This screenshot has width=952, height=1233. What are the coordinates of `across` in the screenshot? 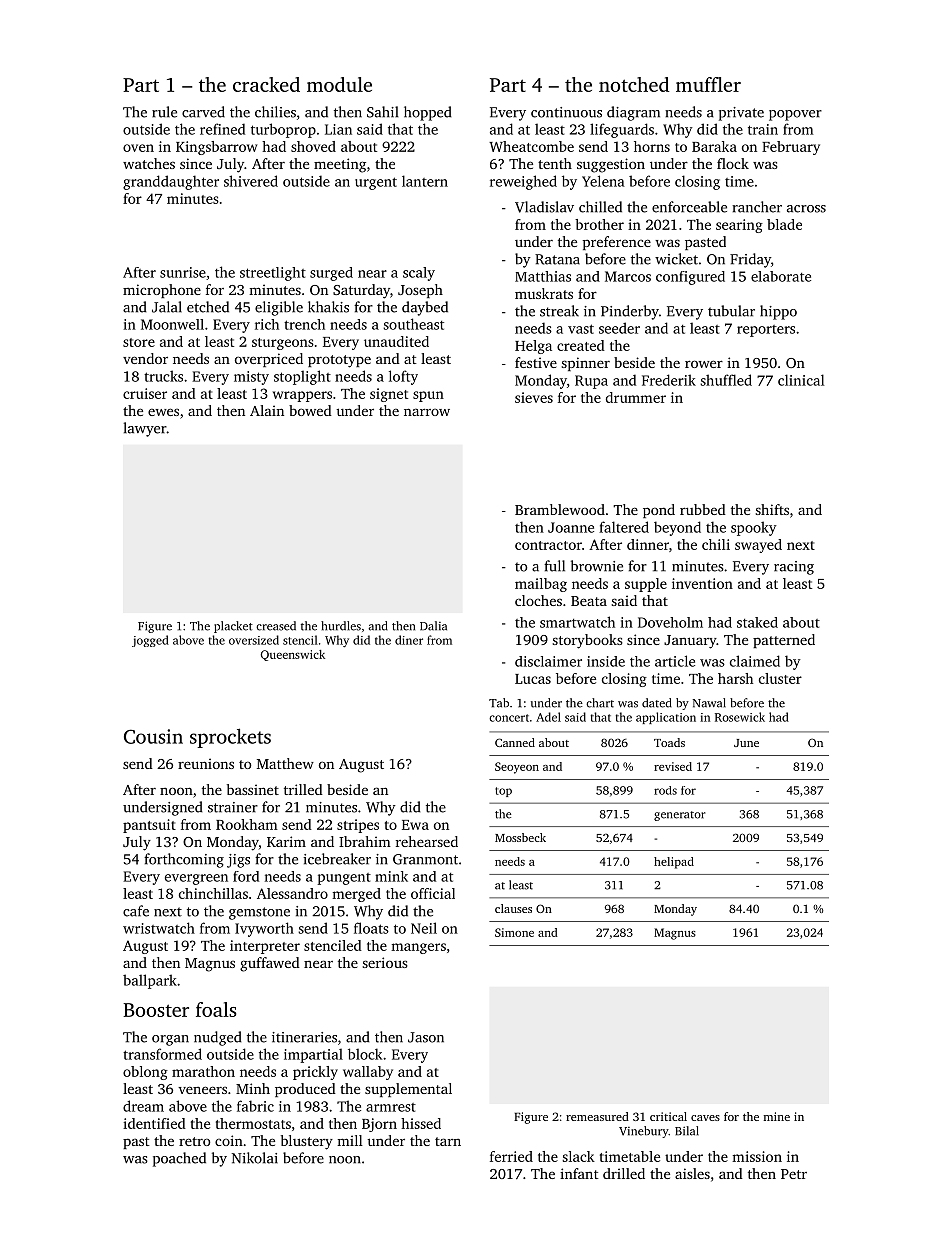 It's located at (806, 209).
